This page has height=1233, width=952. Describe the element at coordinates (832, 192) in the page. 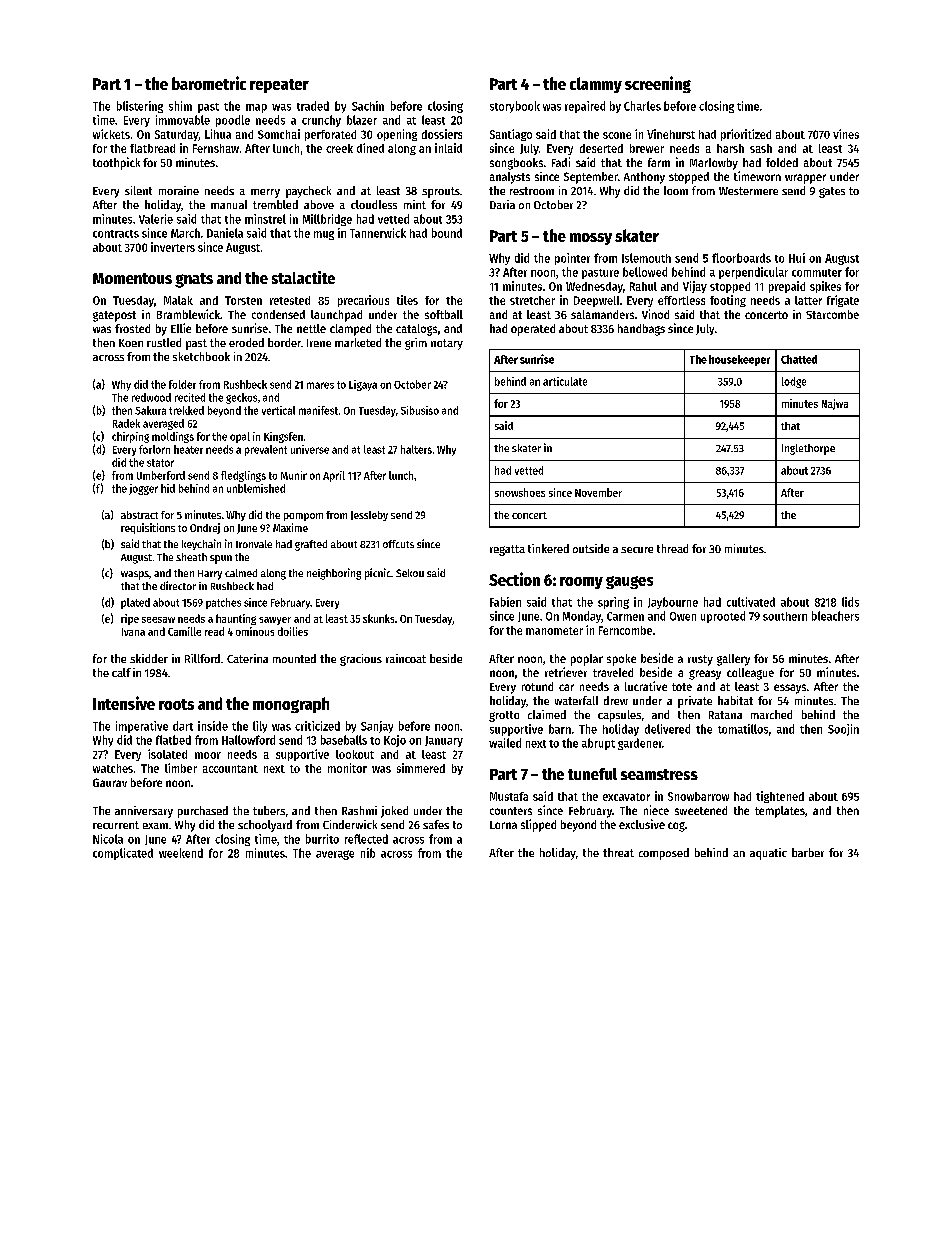

I see `gates` at that location.
